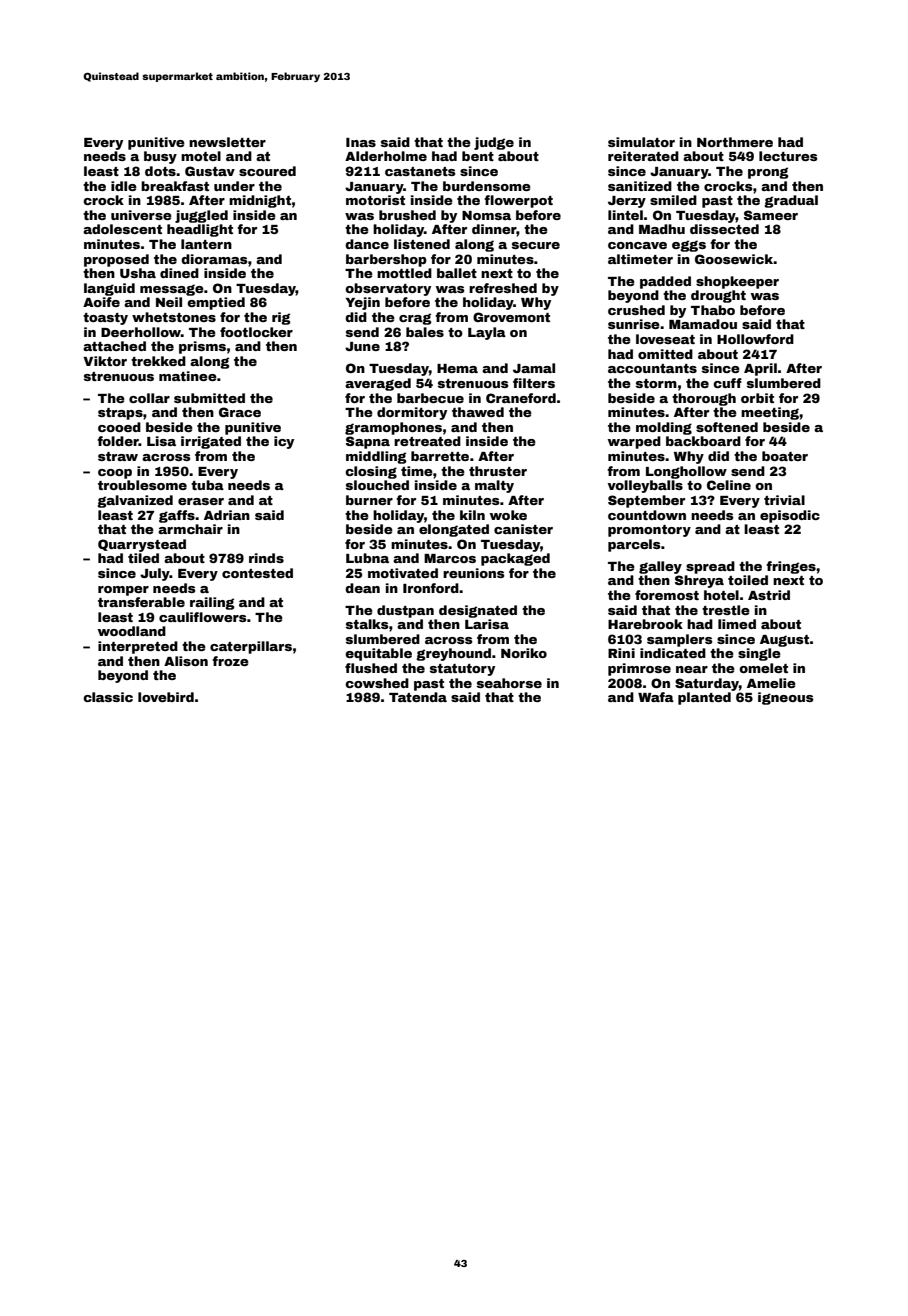  What do you see at coordinates (457, 368) in the screenshot?
I see `Hema` at bounding box center [457, 368].
